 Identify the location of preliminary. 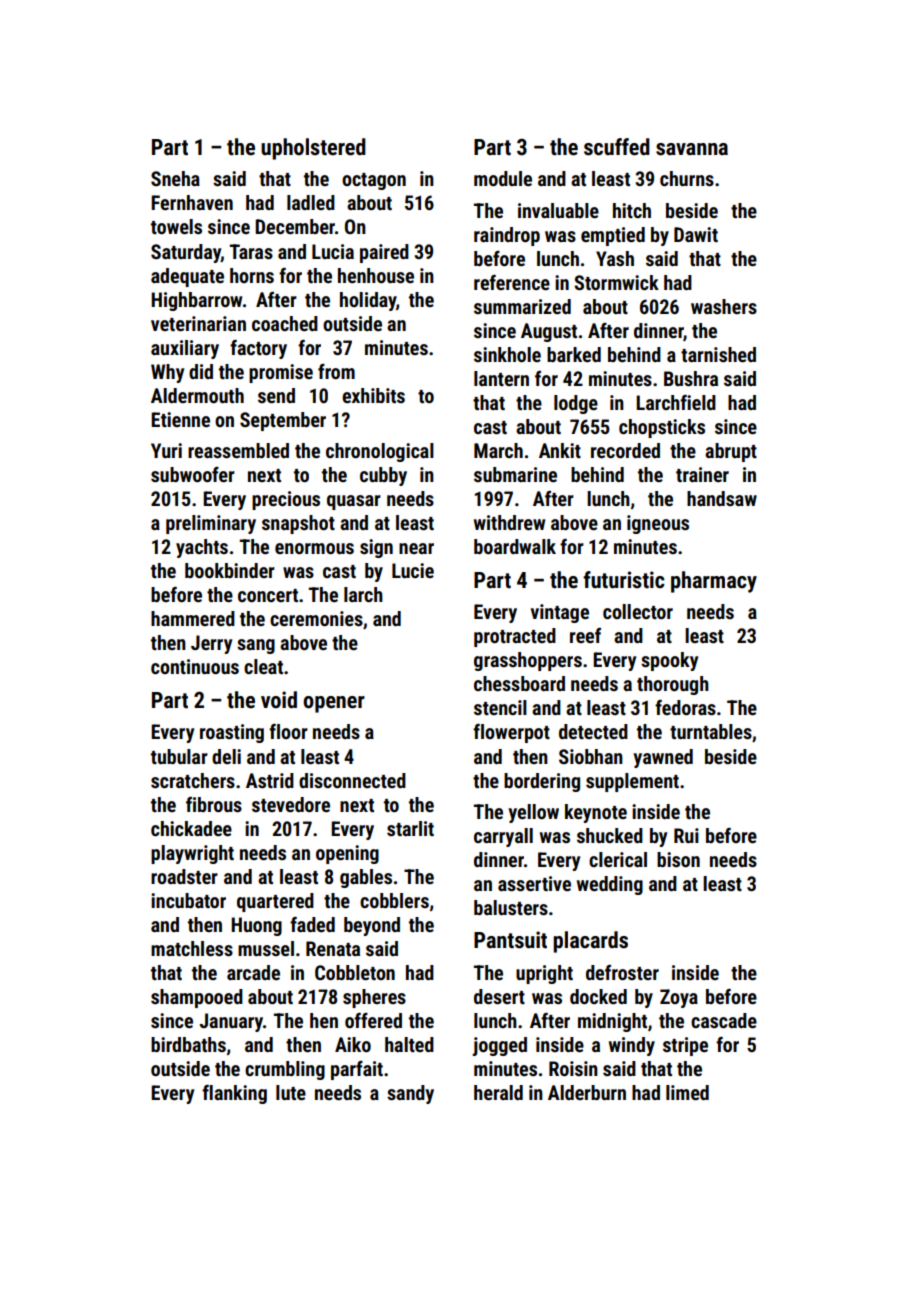
(211, 524).
